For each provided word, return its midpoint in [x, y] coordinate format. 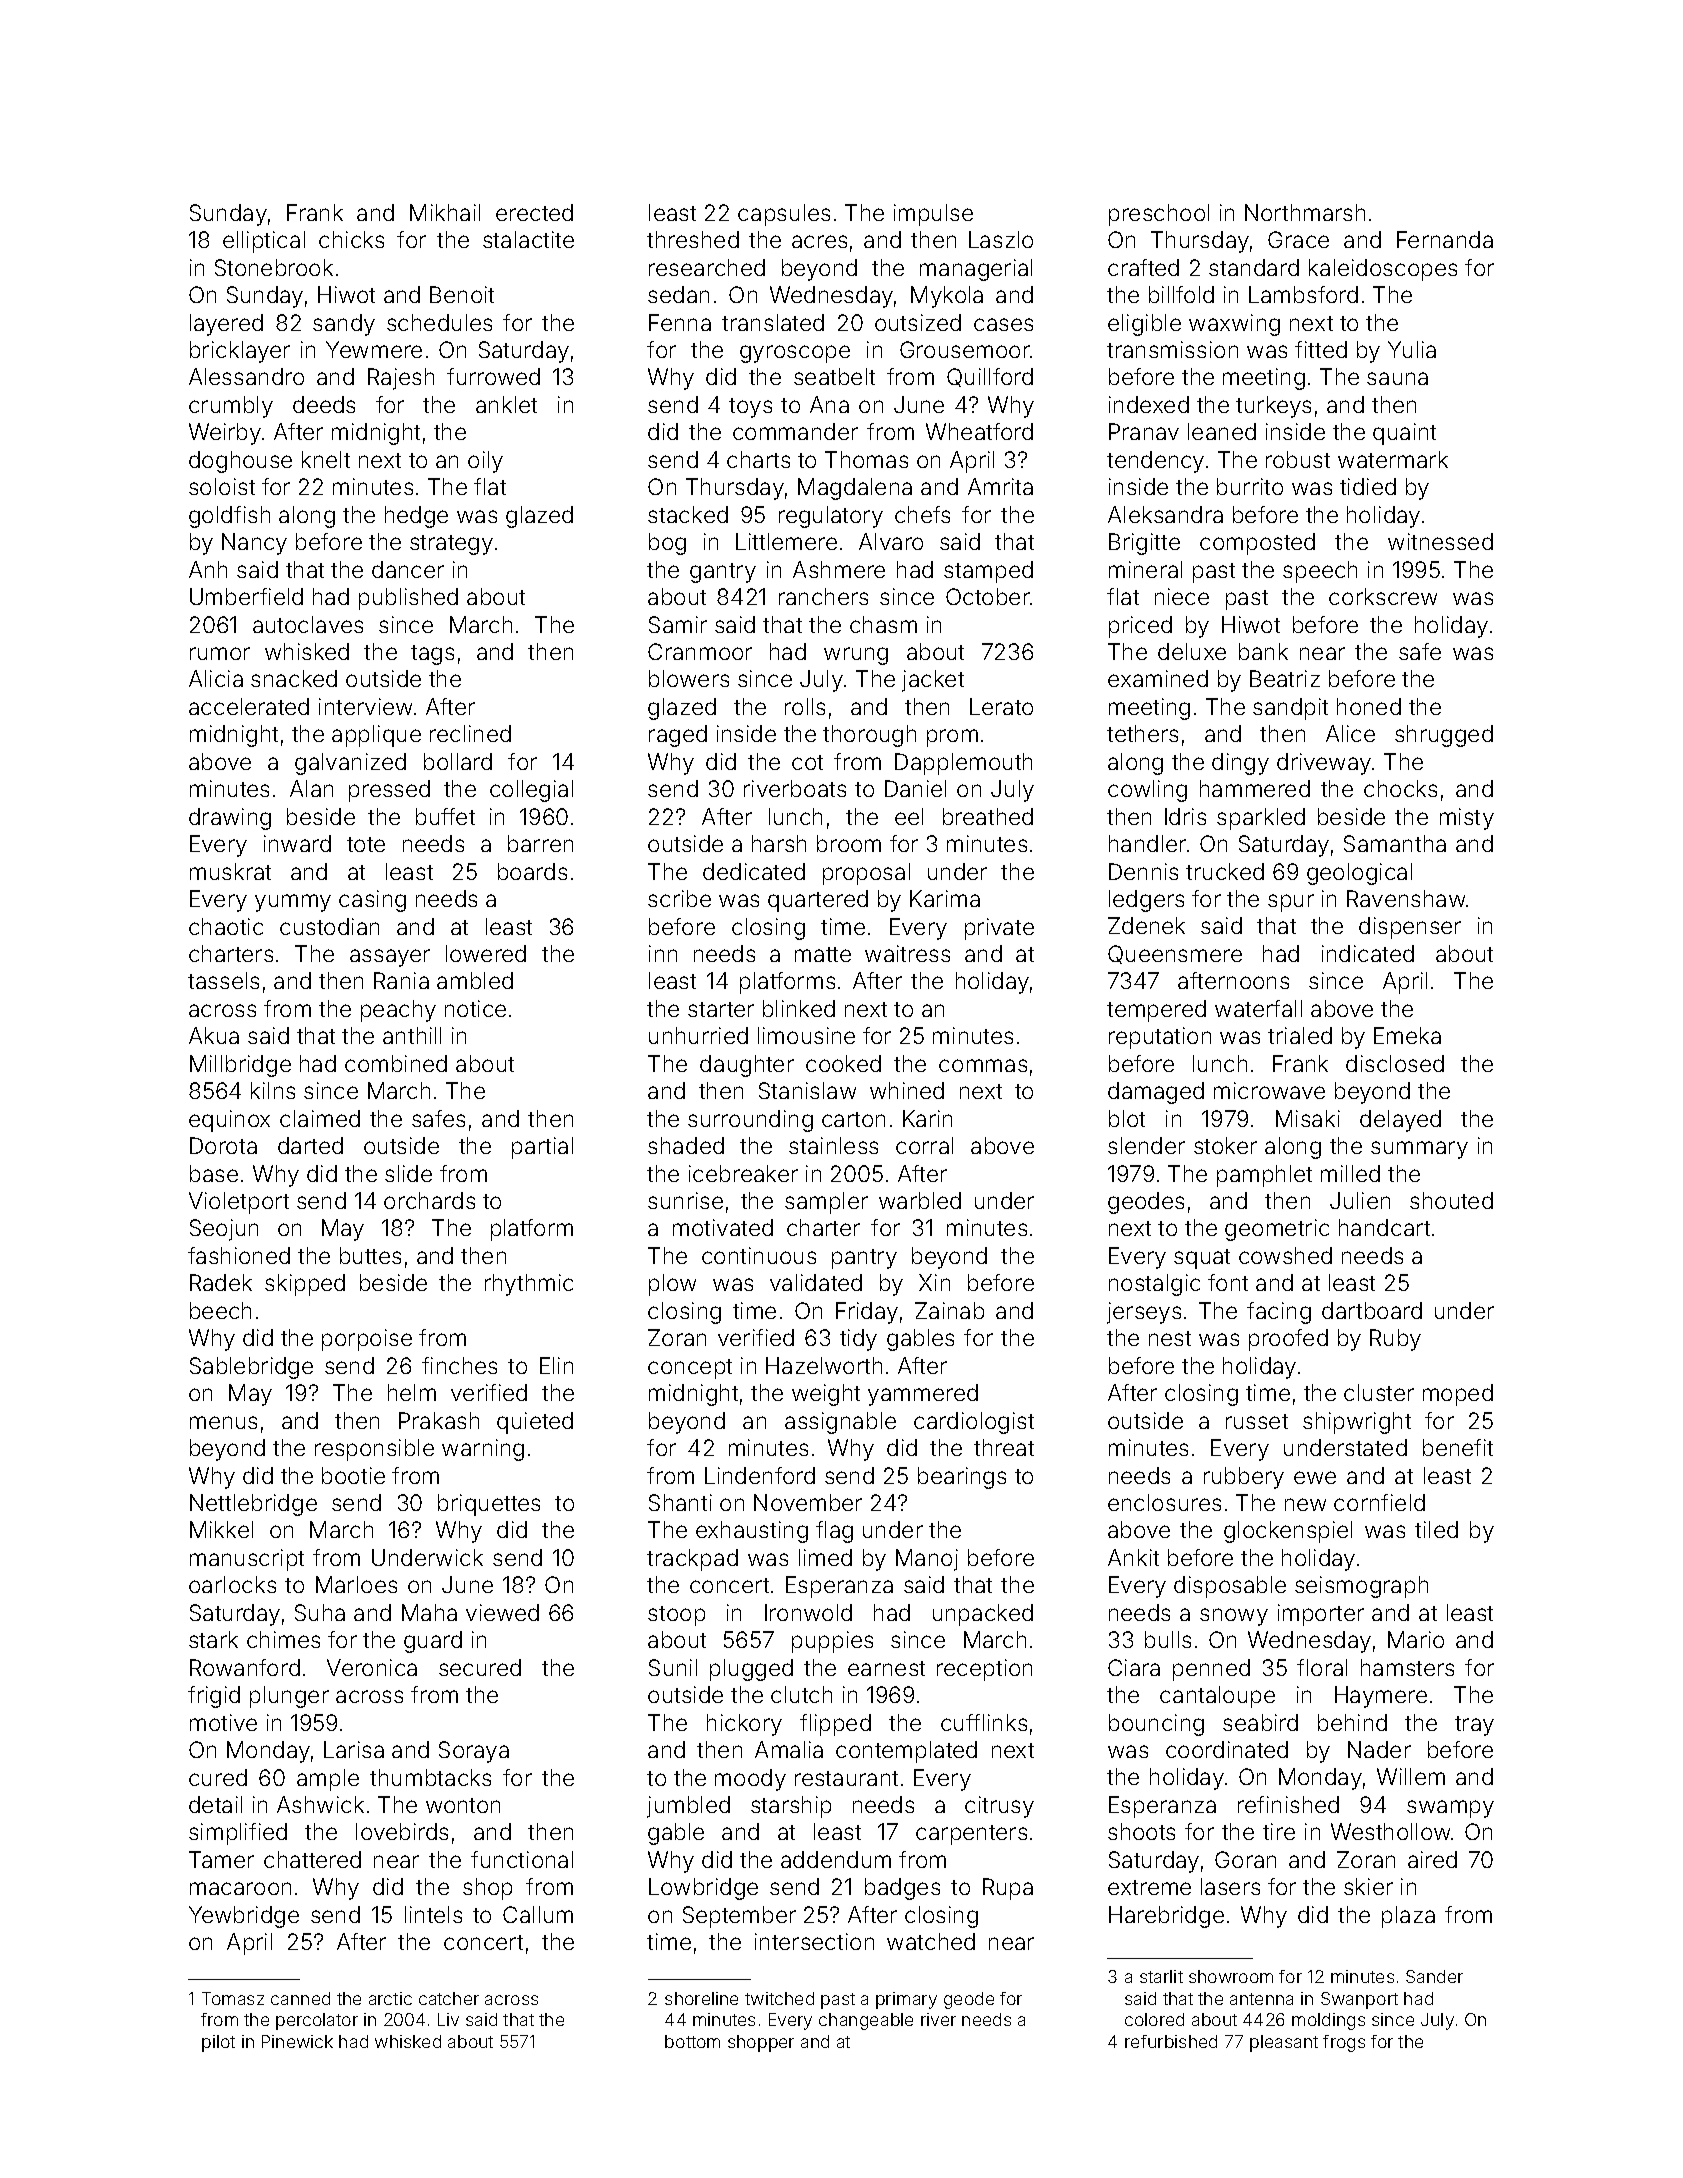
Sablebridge [251, 1368]
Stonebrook [274, 267]
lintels [433, 1914]
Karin [927, 1118]
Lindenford [760, 1475]
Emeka [1407, 1035]
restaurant [846, 1778]
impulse [933, 215]
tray [1474, 1726]
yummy [293, 903]
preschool [1159, 215]
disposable [1230, 1587]
